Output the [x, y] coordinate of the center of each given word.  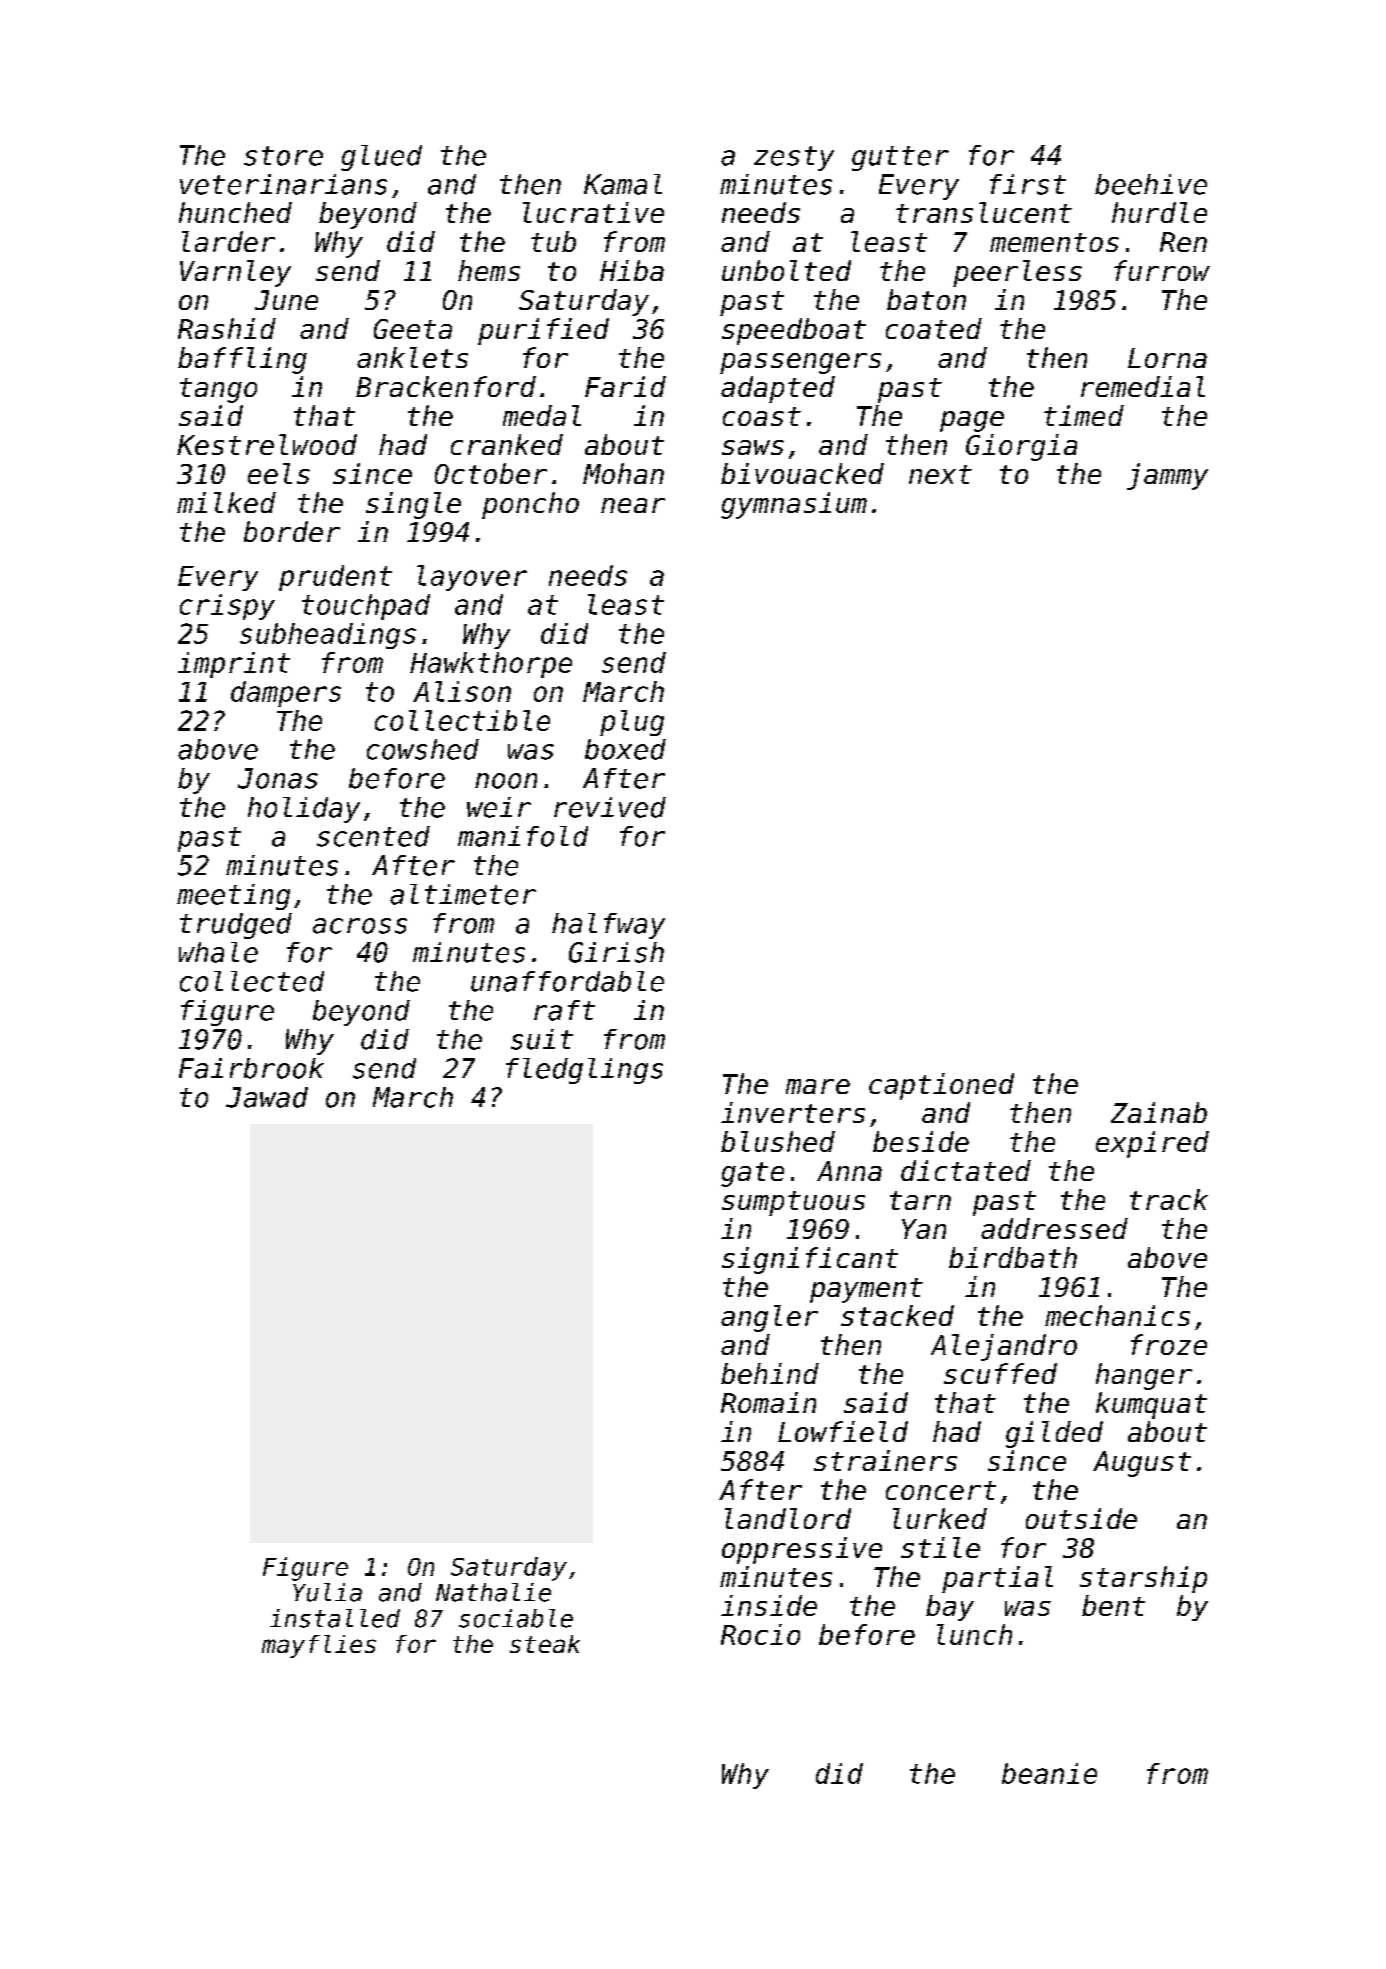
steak [545, 1644]
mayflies [319, 1646]
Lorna [1167, 358]
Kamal [623, 184]
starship [1143, 1579]
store [283, 156]
